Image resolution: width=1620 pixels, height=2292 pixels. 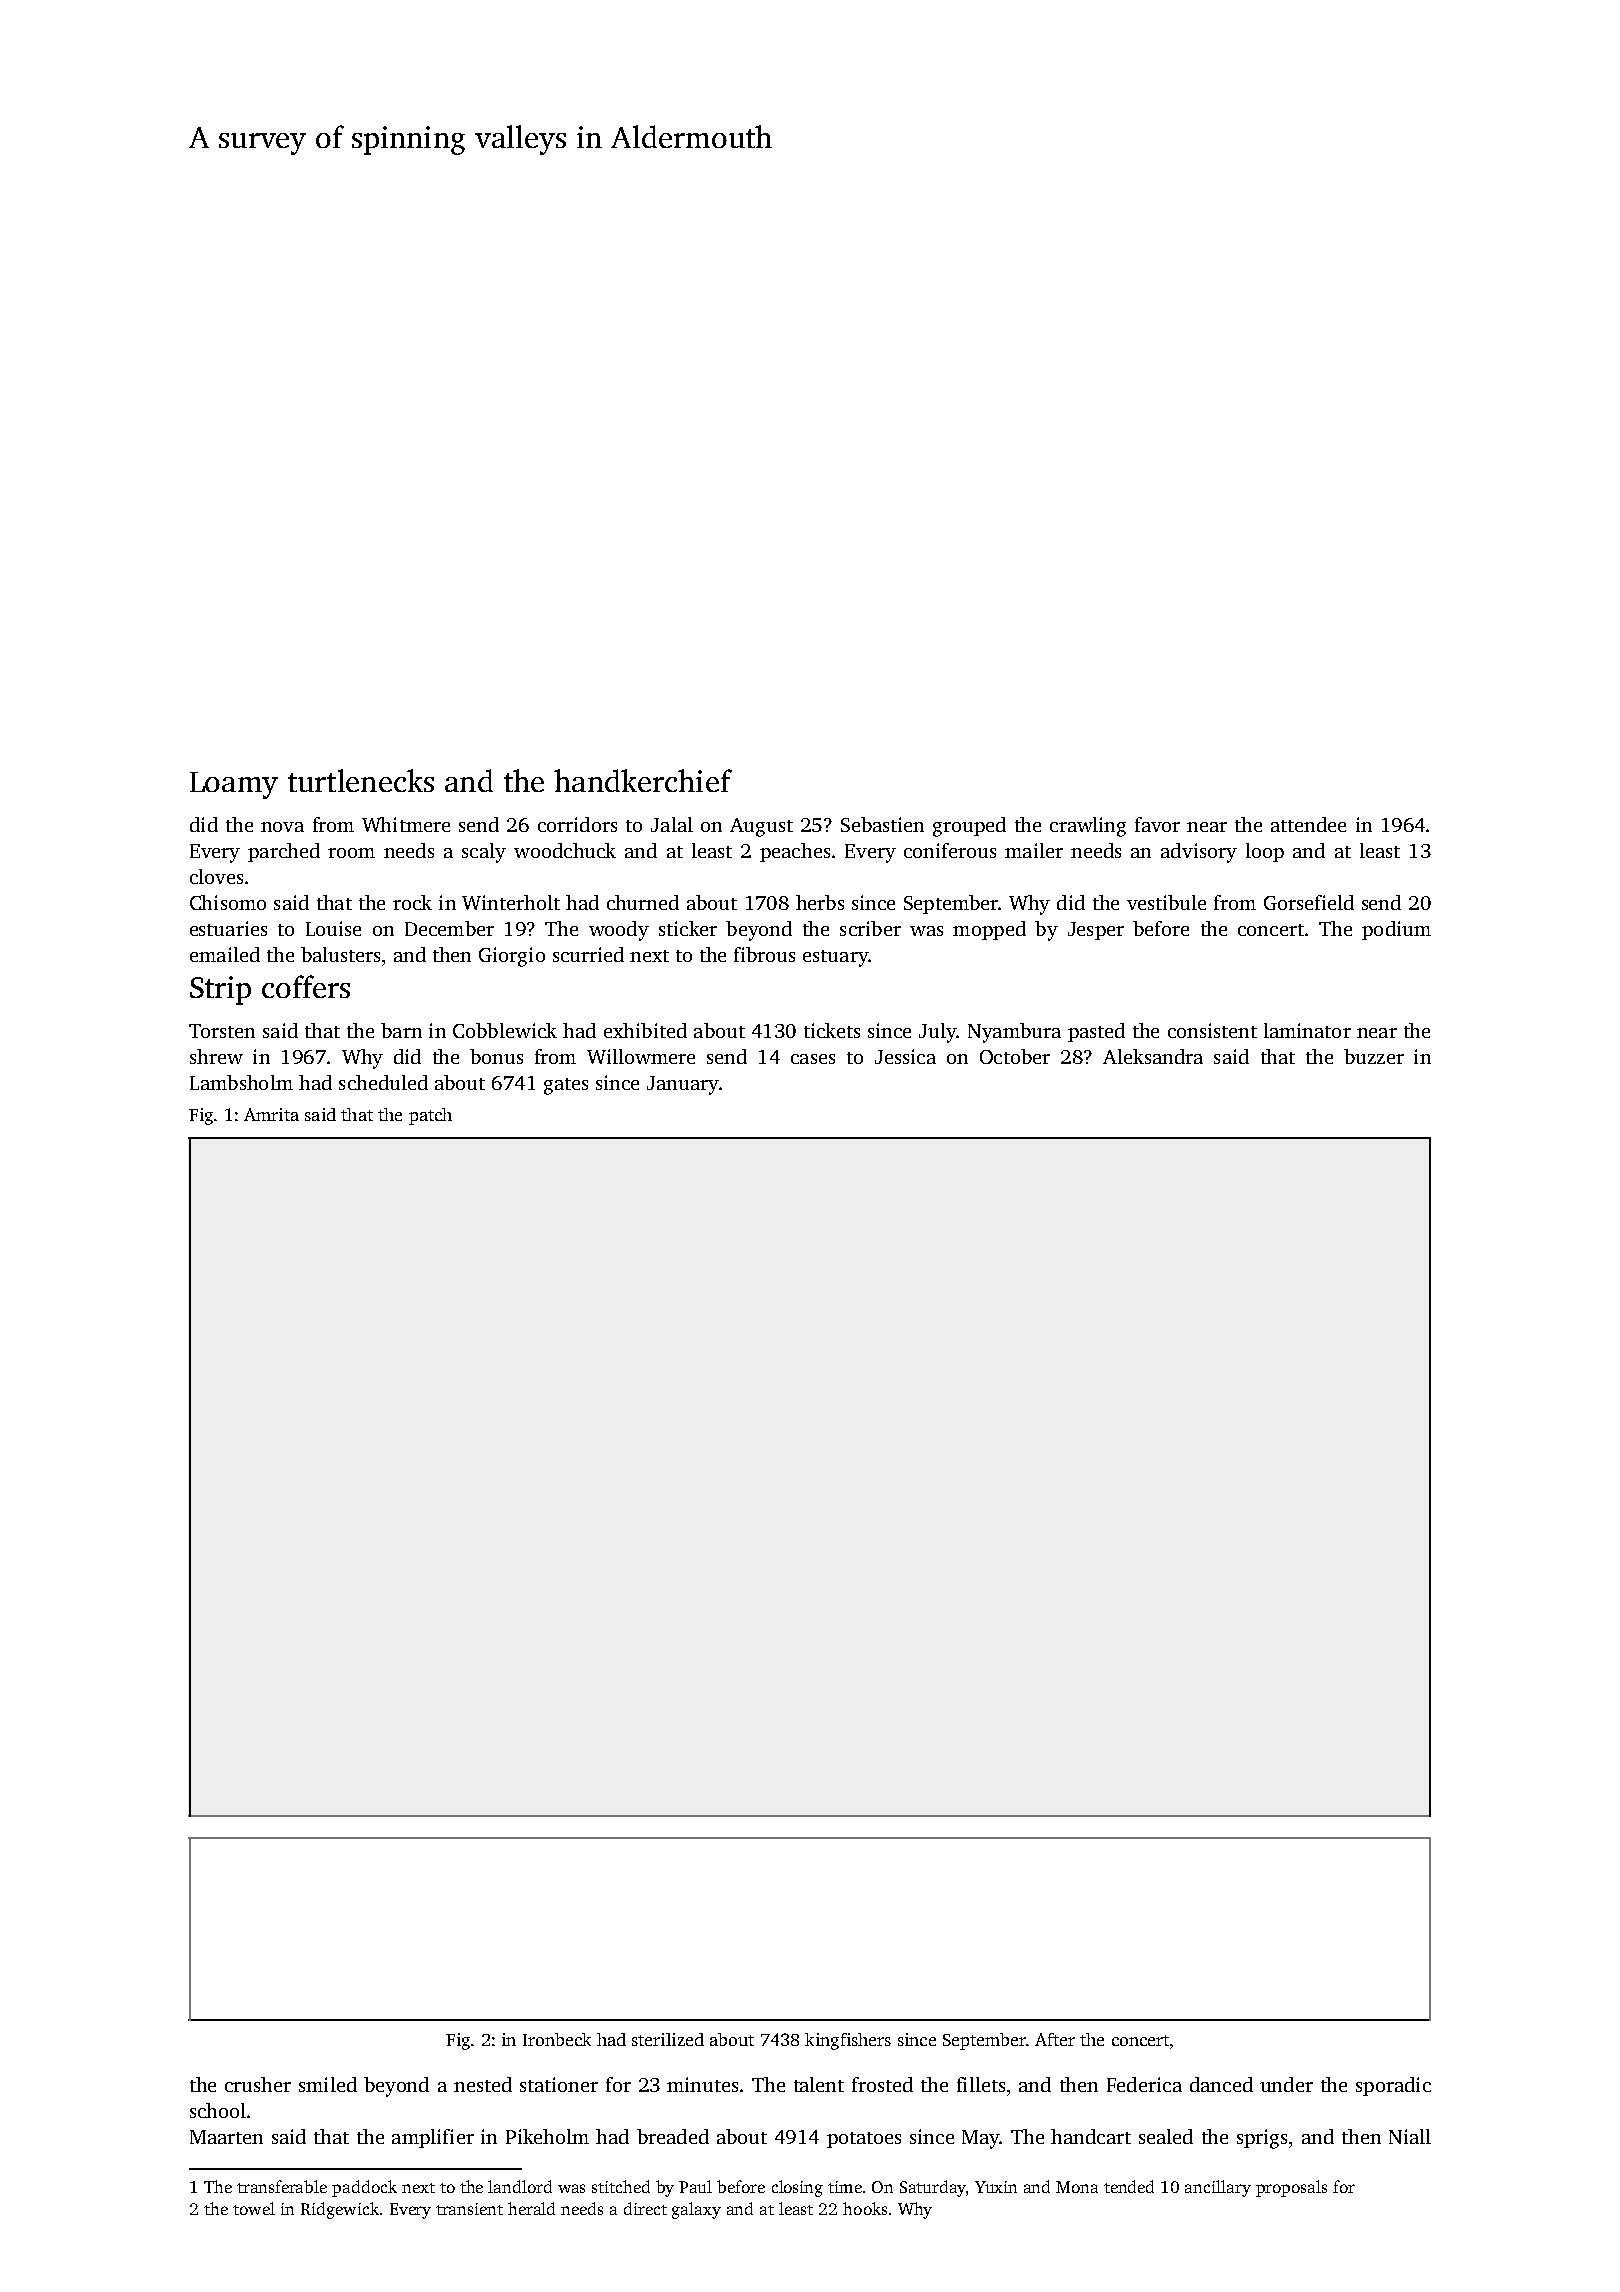 What do you see at coordinates (683, 1085) in the page?
I see `January` at bounding box center [683, 1085].
